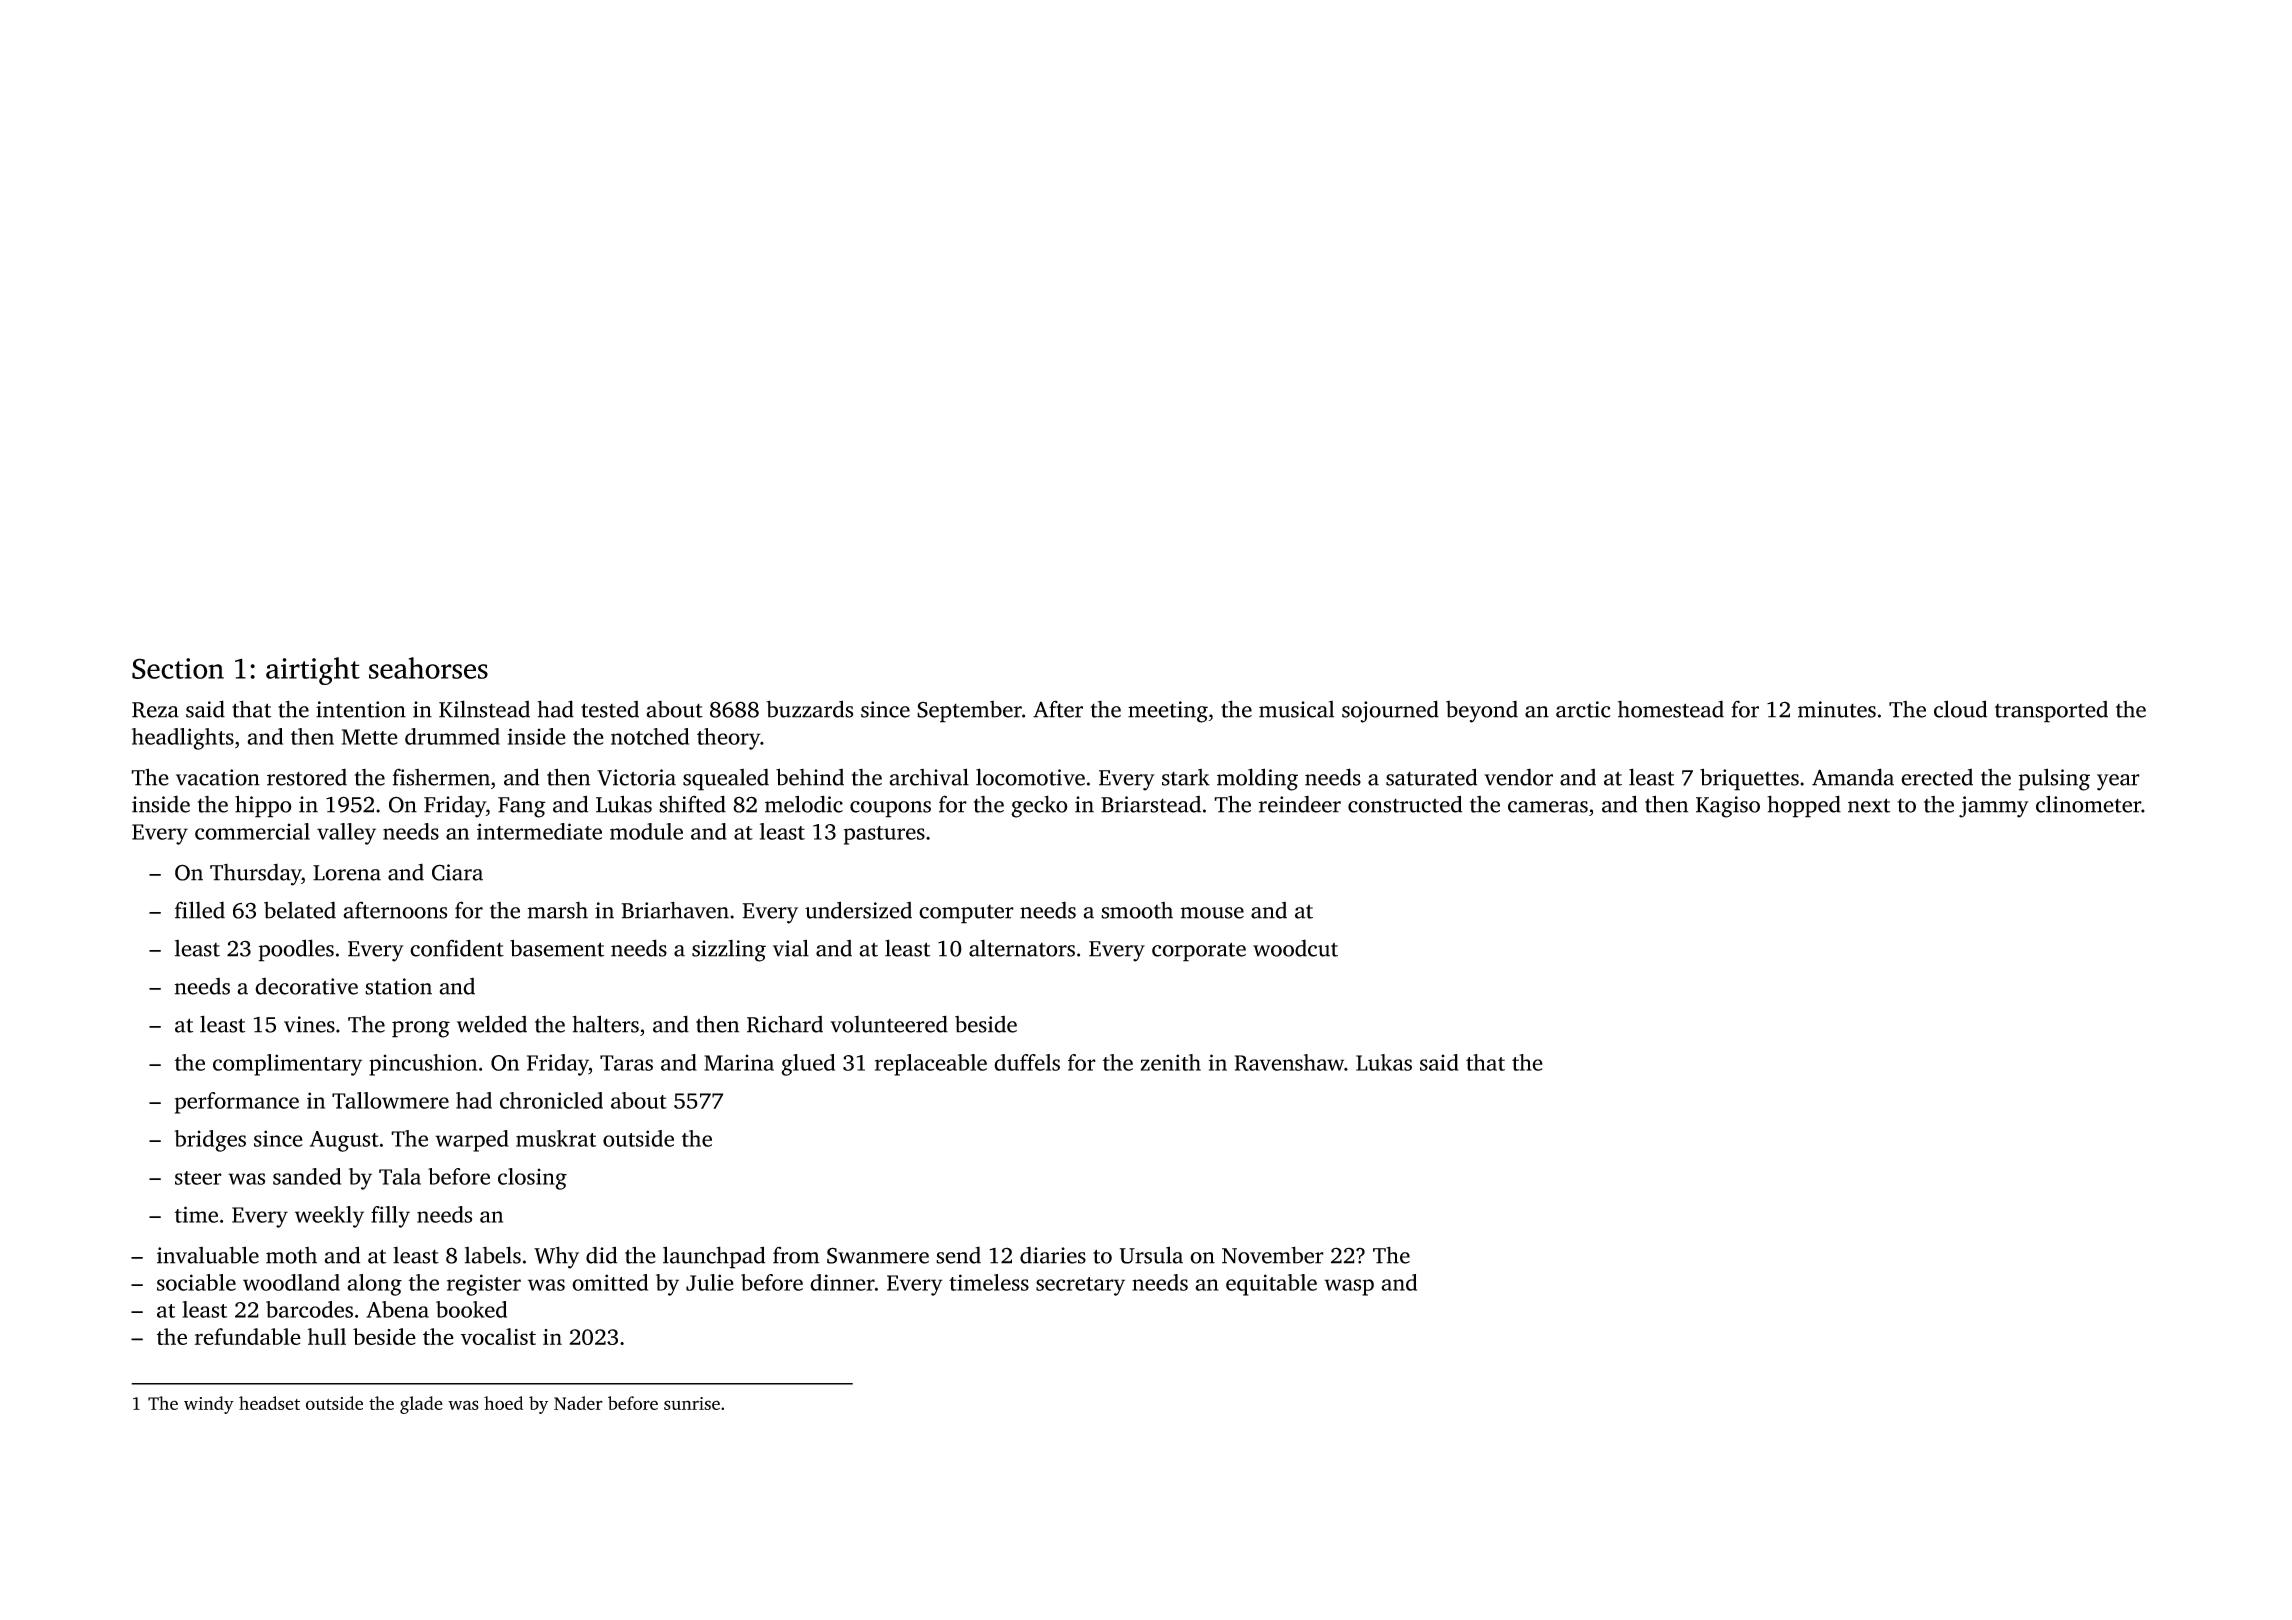 The height and width of the screenshot is (1620, 2292). I want to click on November, so click(1273, 1255).
